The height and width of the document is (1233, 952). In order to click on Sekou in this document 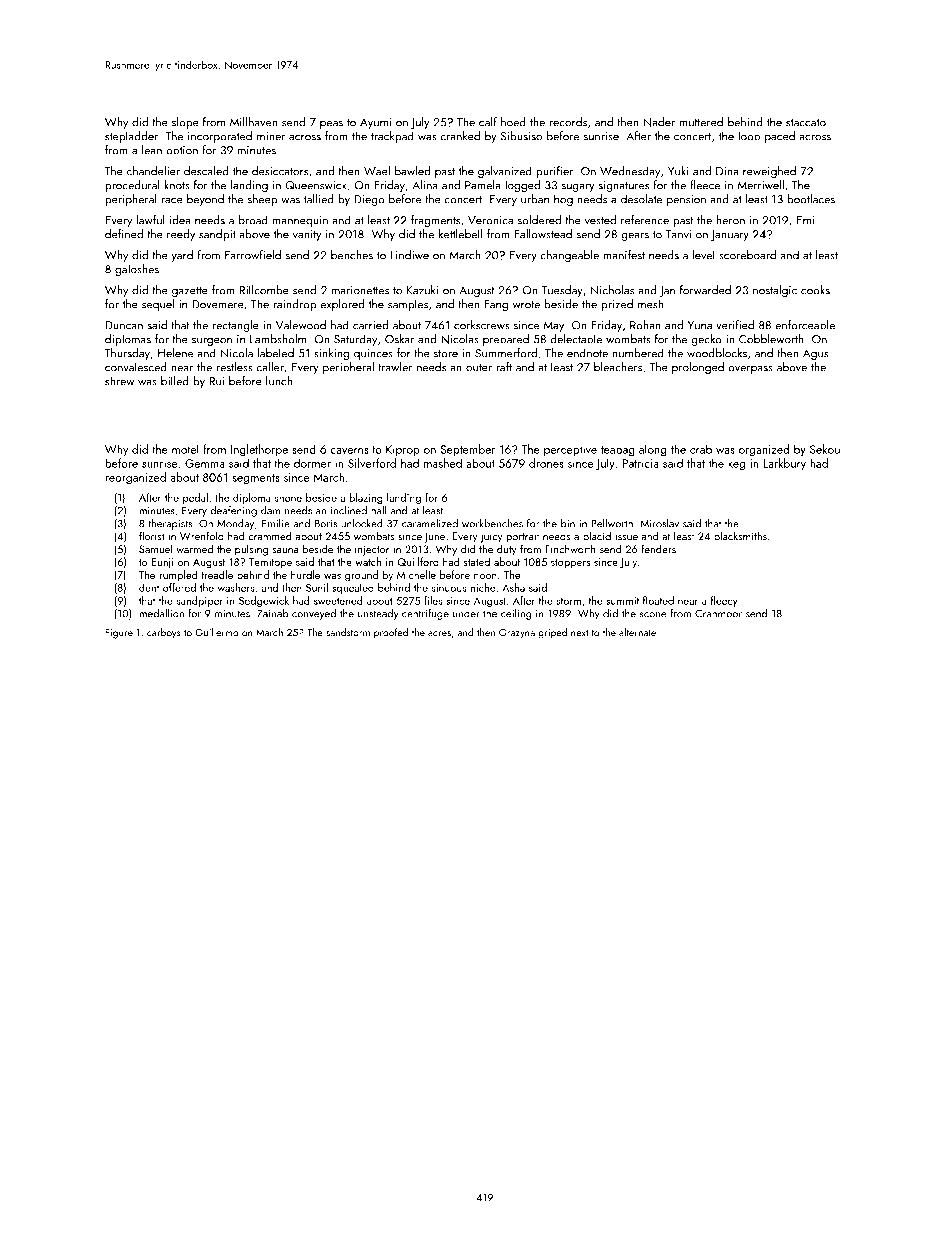, I will do `click(825, 449)`.
